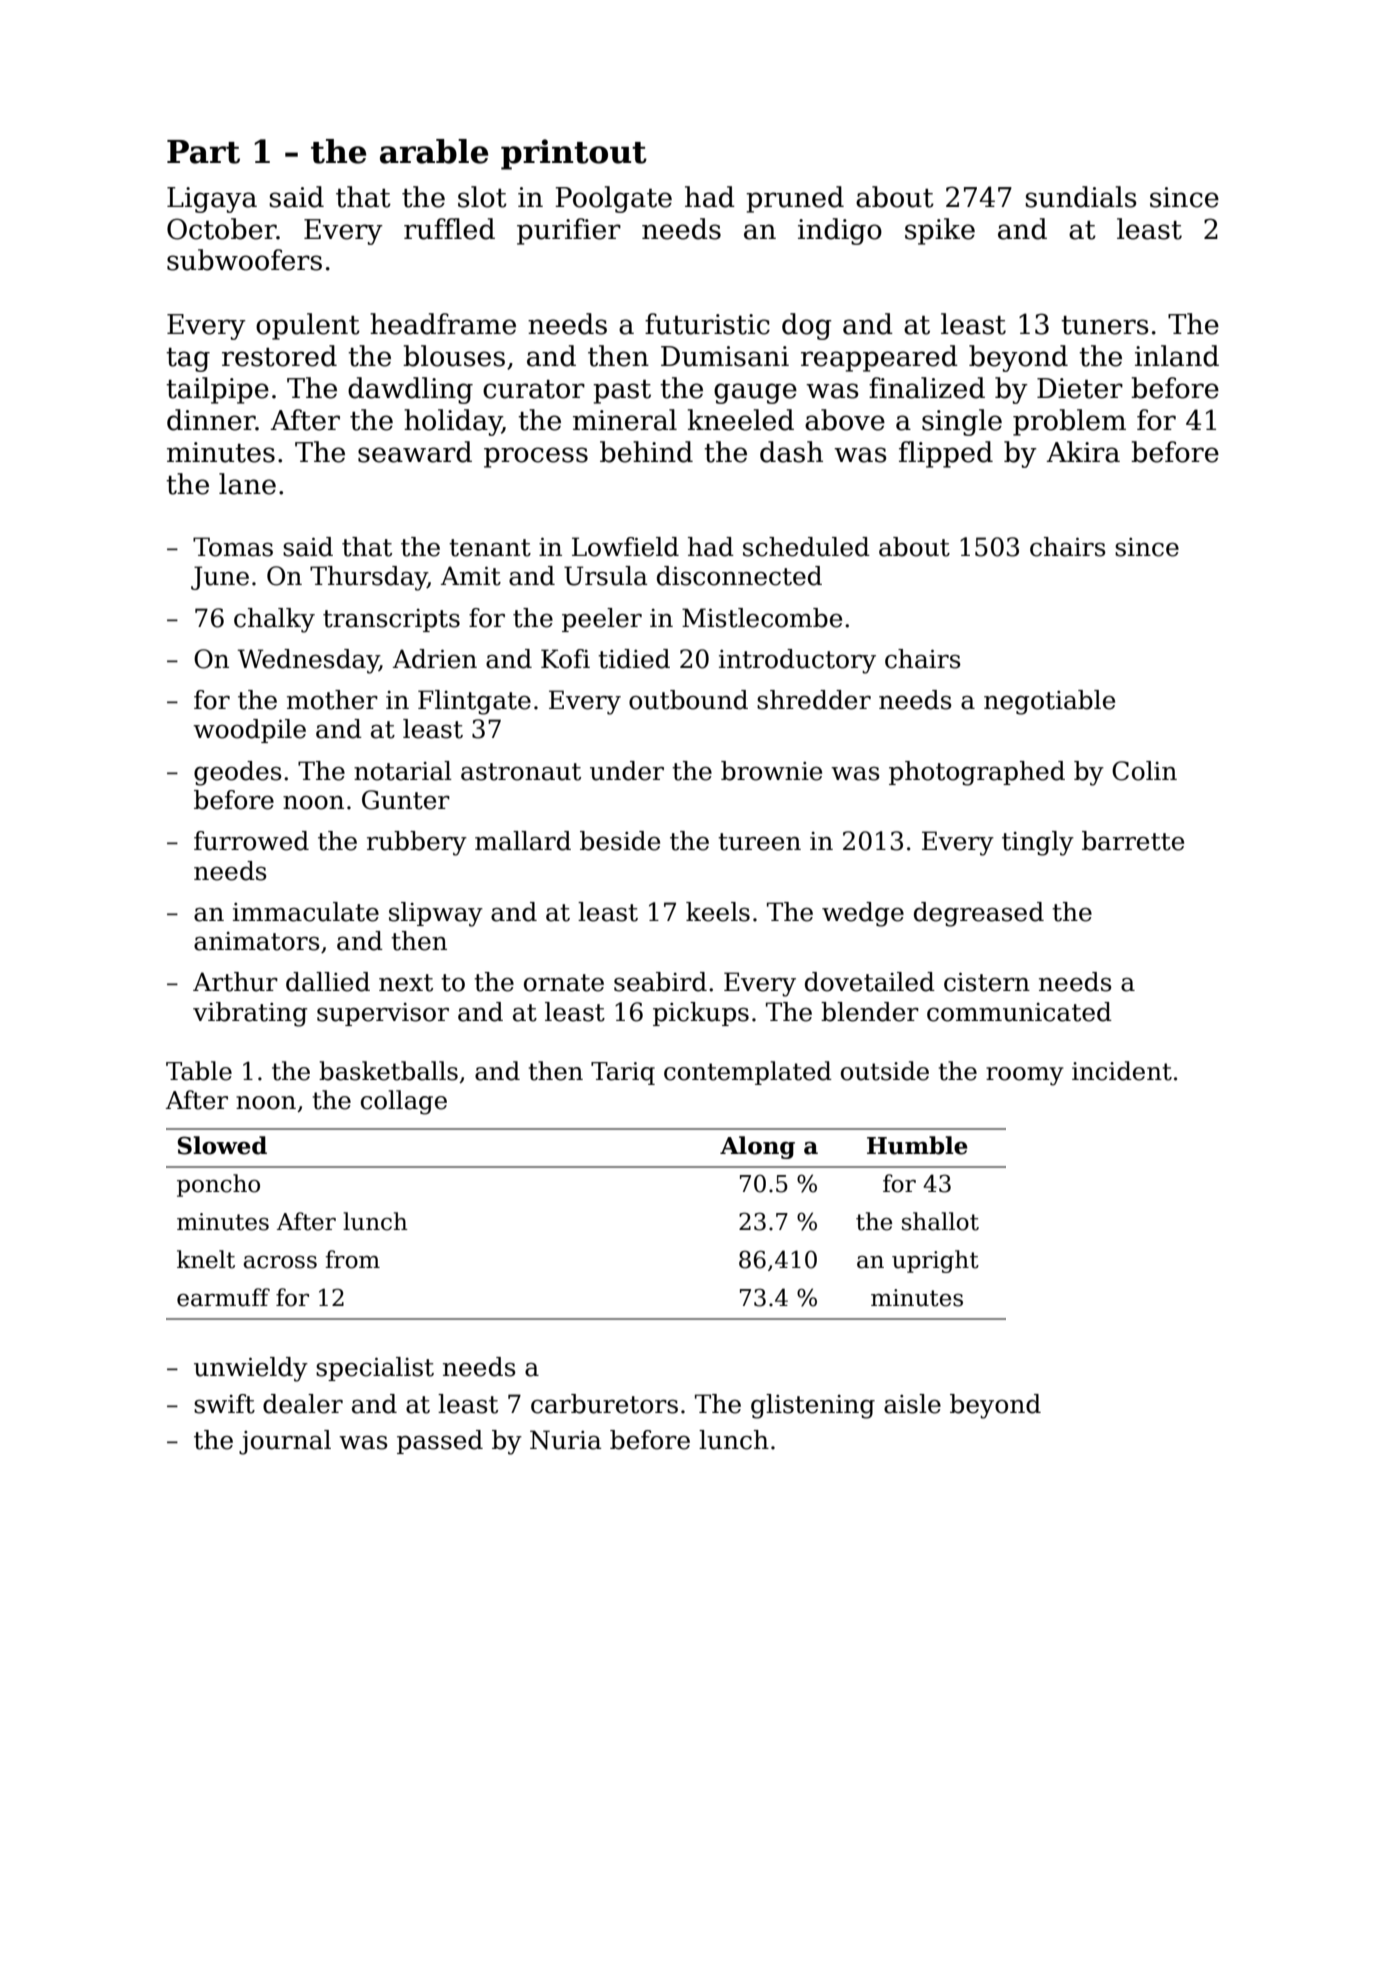 This page has width=1386, height=1969. I want to click on pruned, so click(795, 199).
